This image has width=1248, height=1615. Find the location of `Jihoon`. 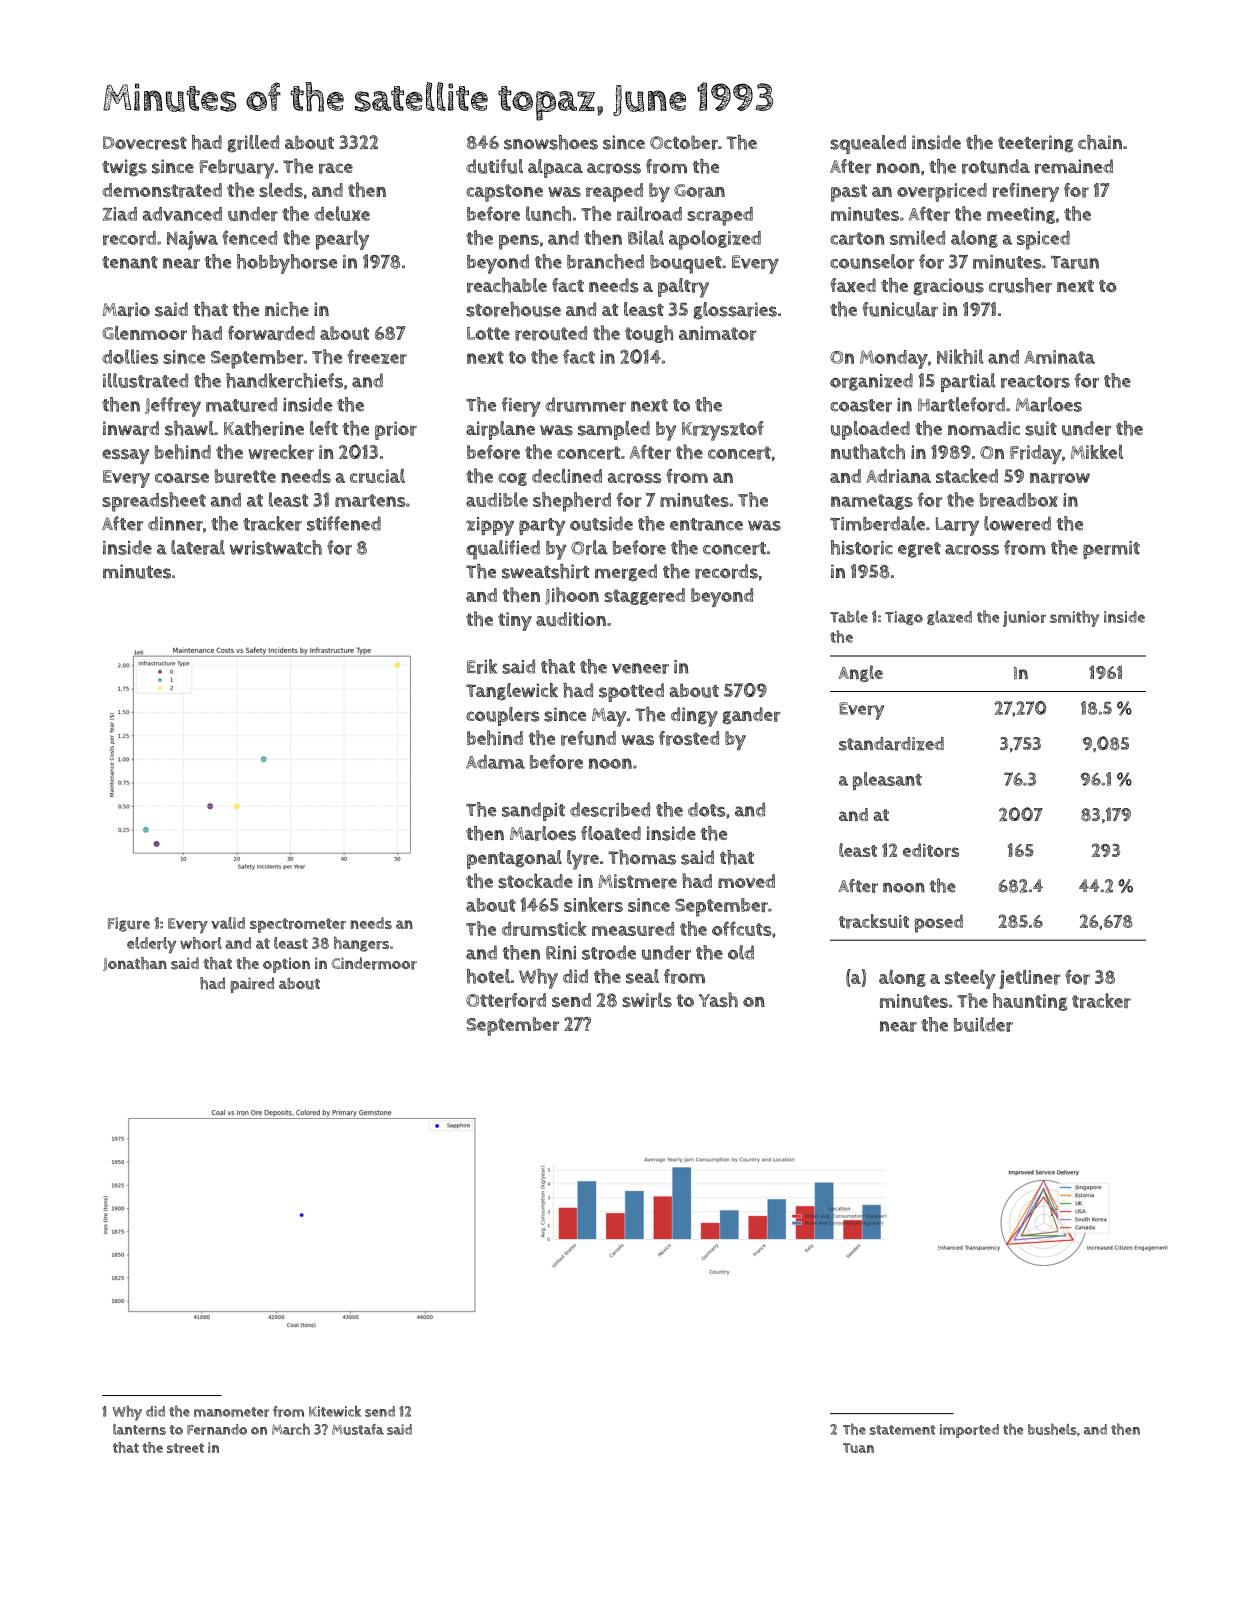

Jihoon is located at coordinates (572, 596).
